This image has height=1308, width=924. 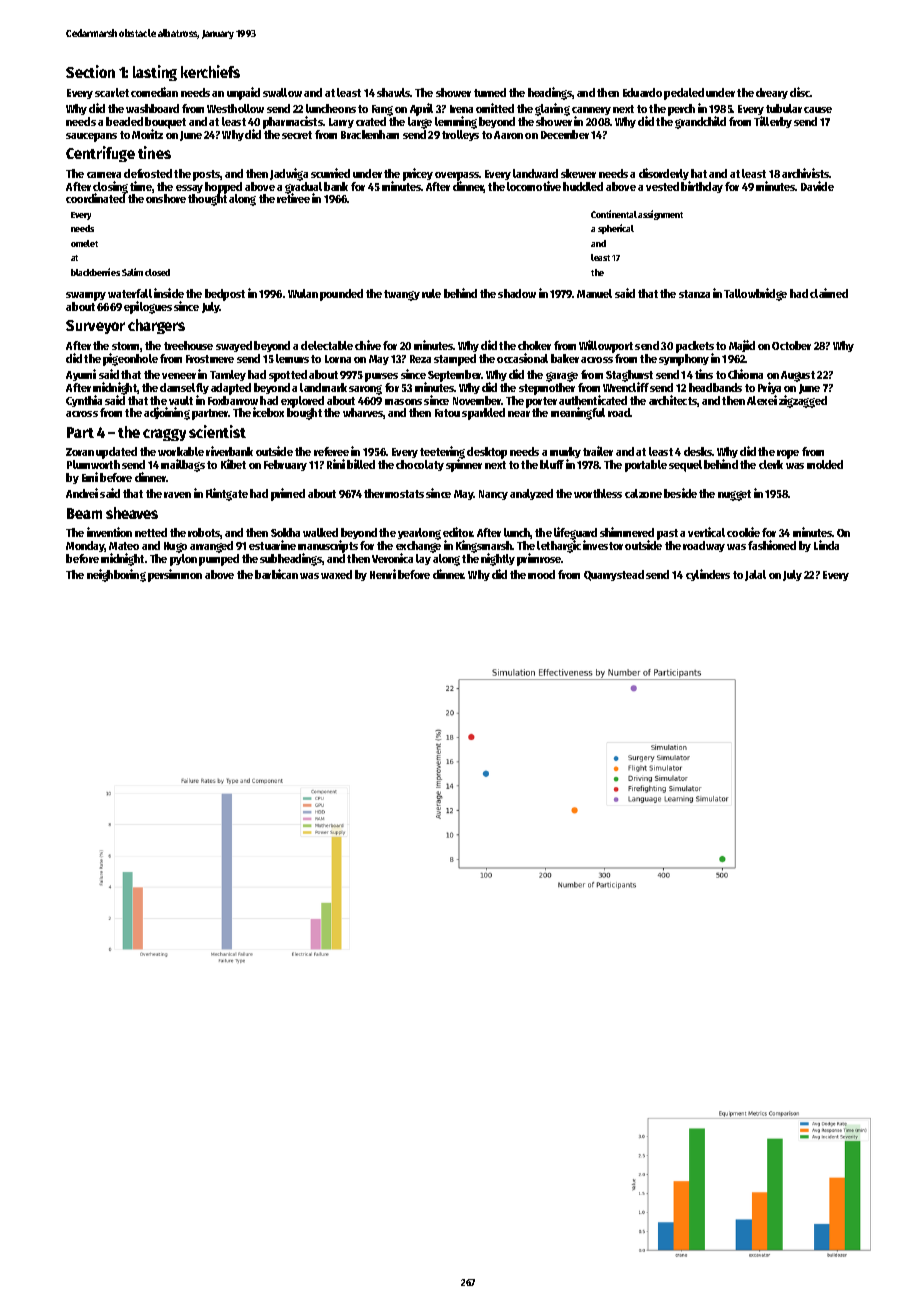 What do you see at coordinates (207, 200) in the image?
I see `thought` at bounding box center [207, 200].
